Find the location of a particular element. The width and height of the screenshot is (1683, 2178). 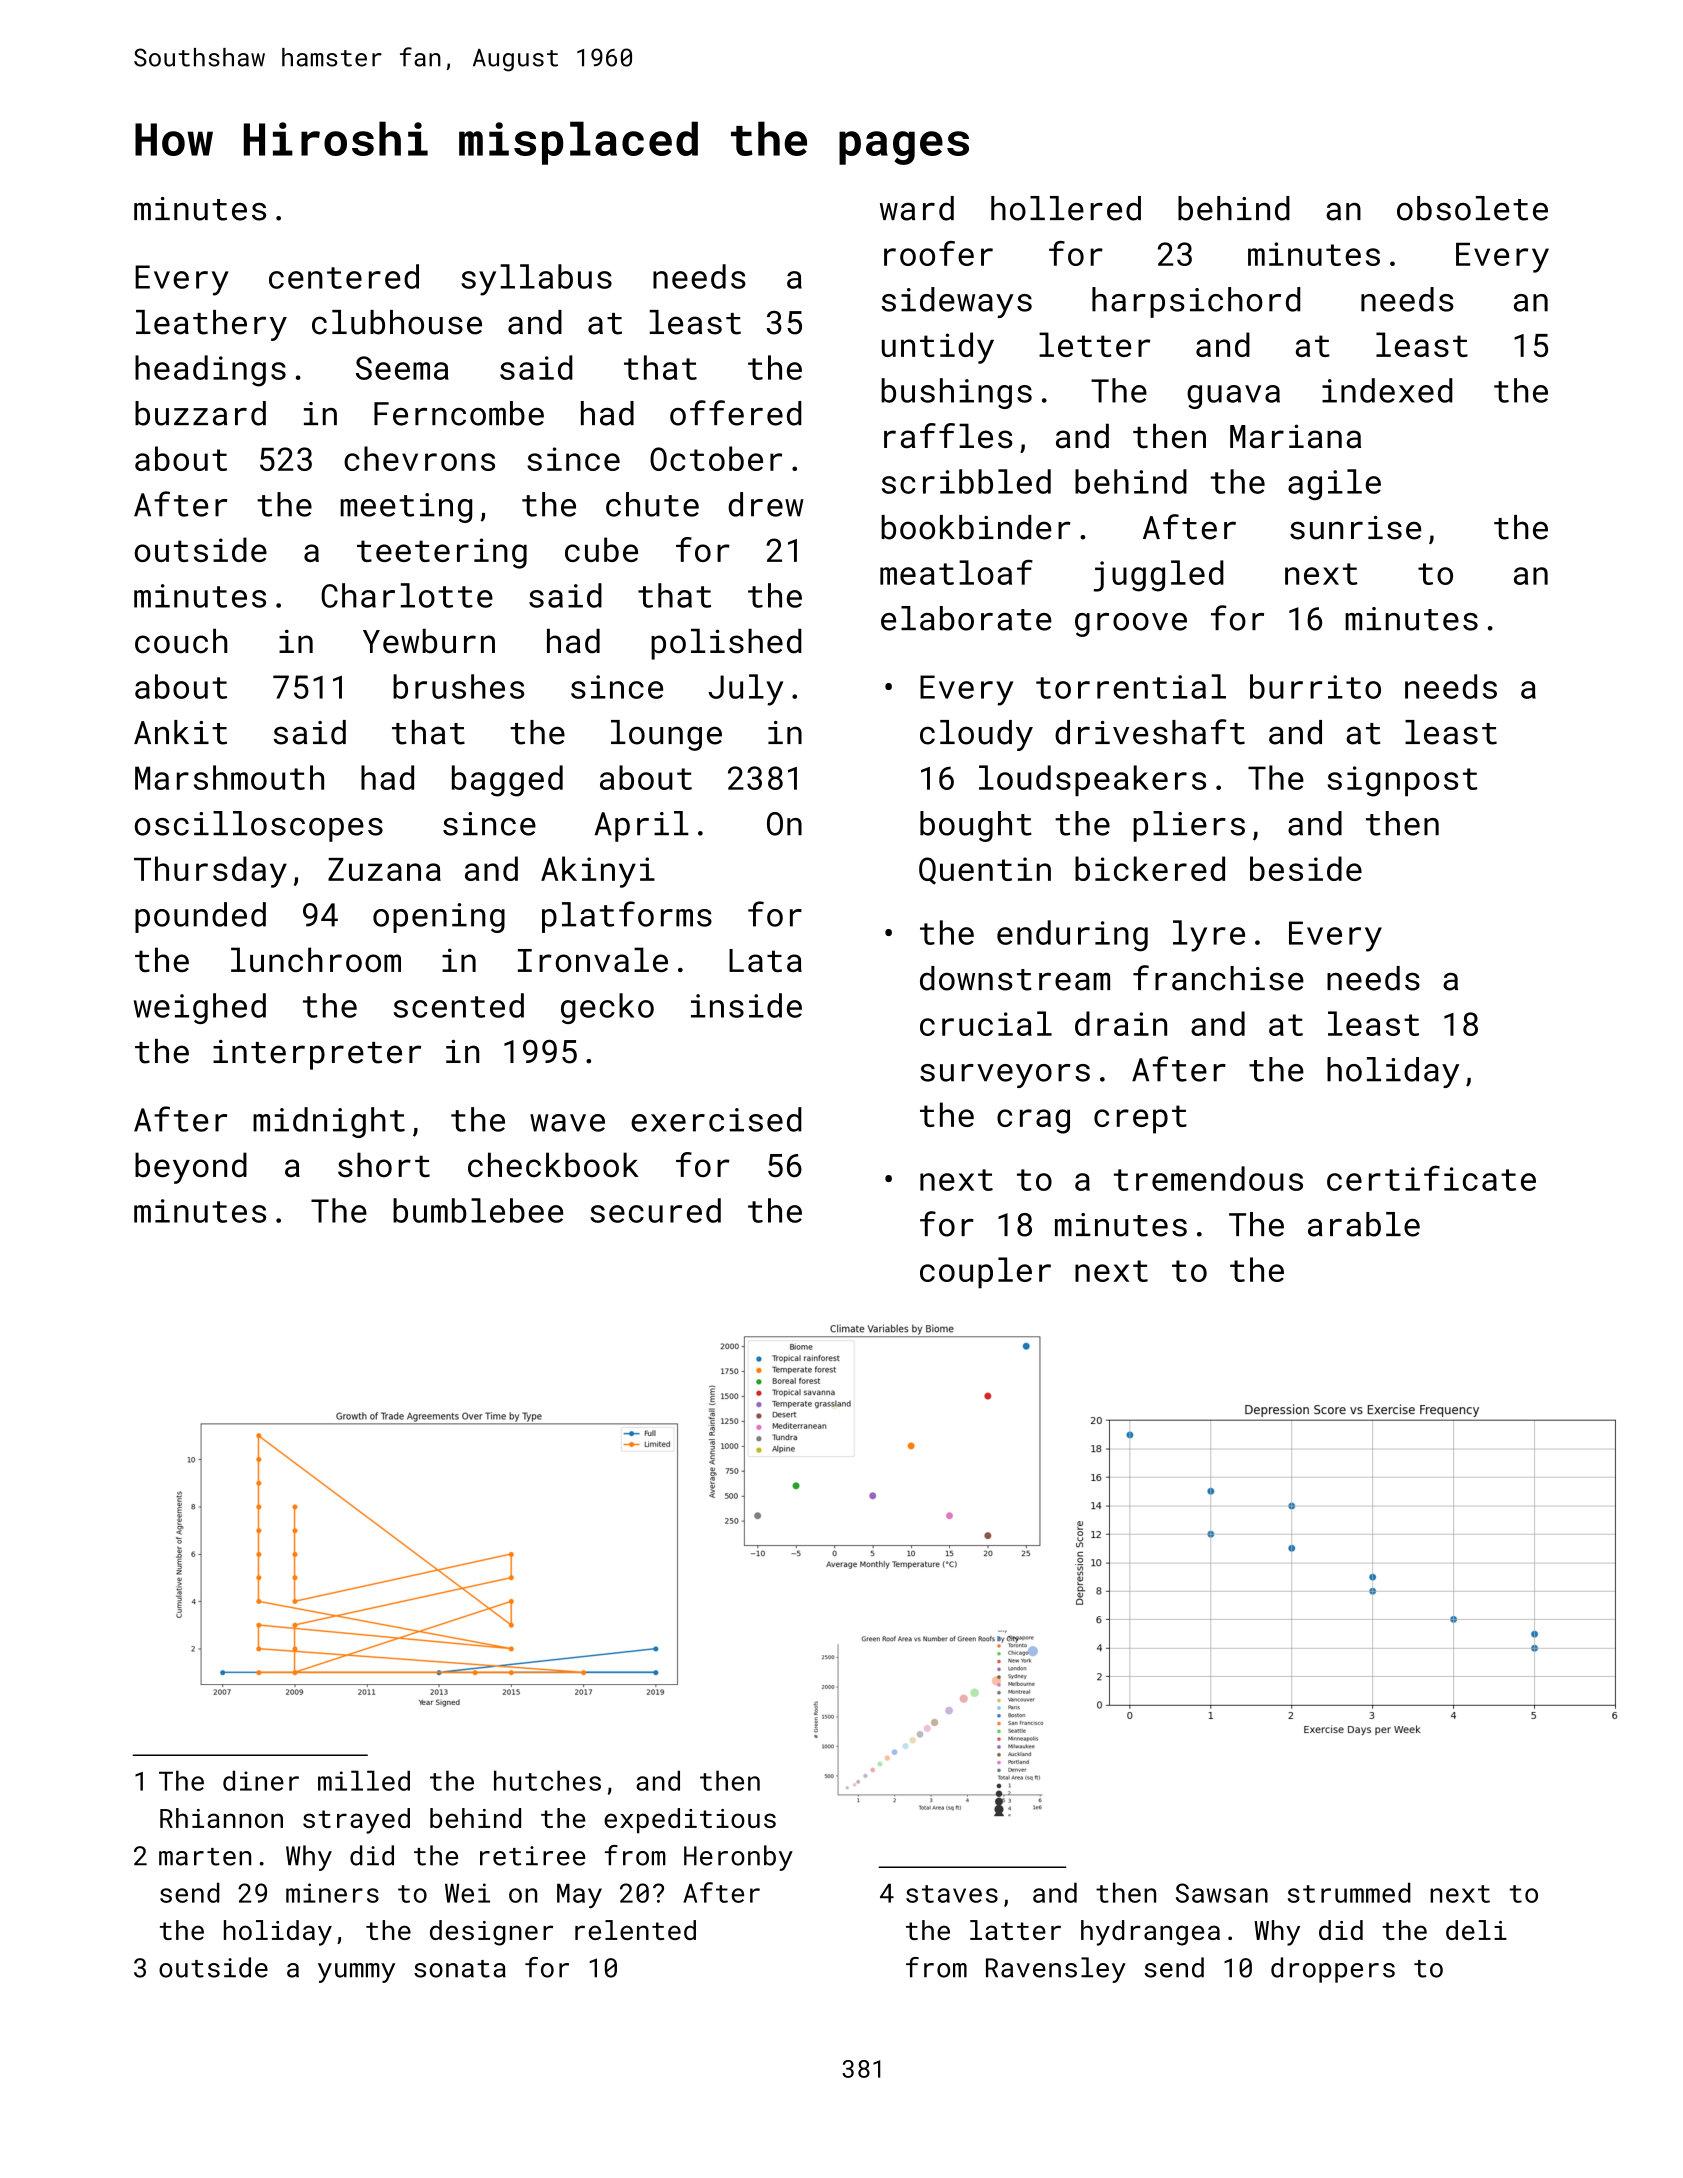

juggled is located at coordinates (1159, 576).
